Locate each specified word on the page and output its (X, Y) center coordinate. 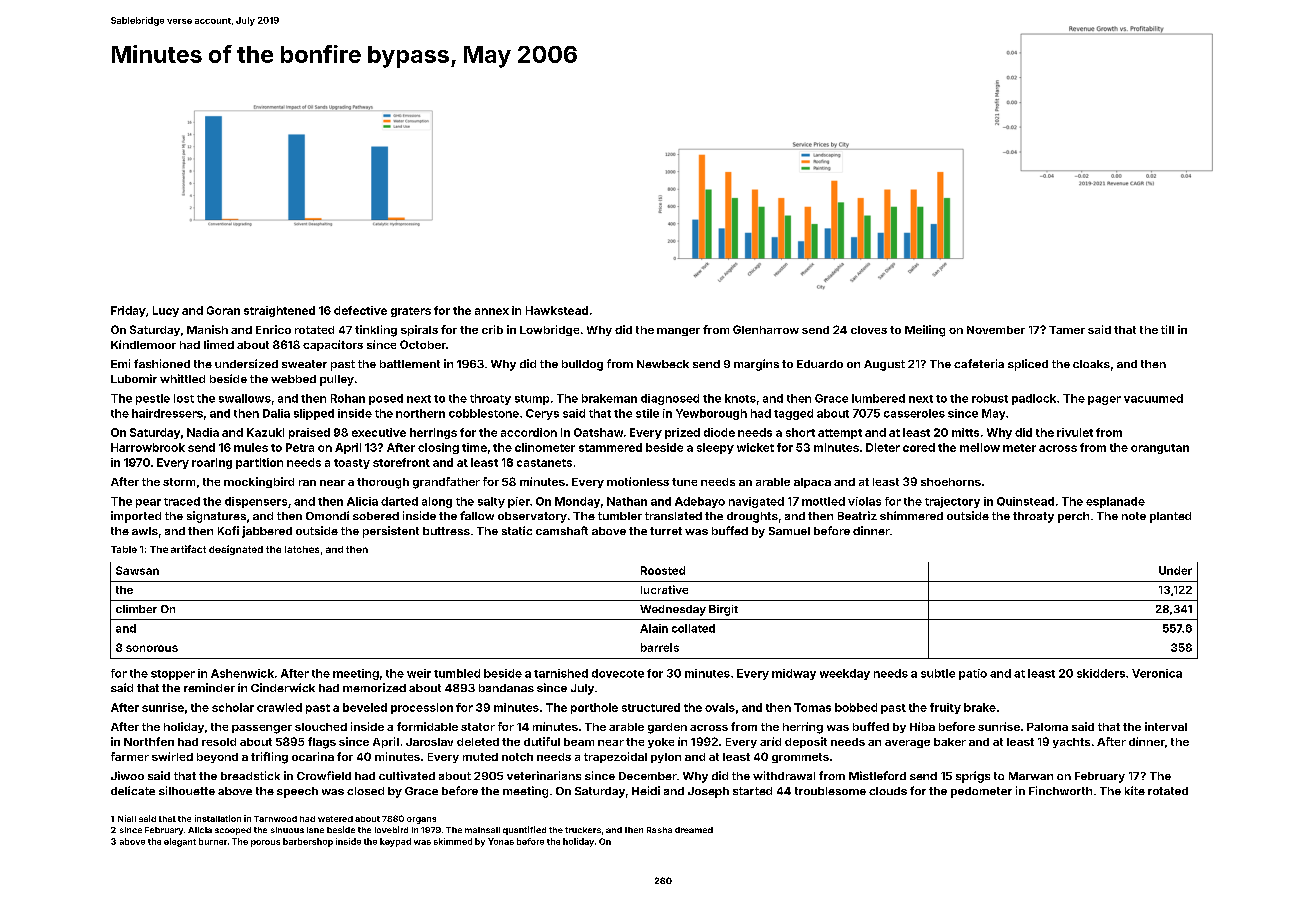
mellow (980, 447)
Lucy (166, 311)
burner (213, 841)
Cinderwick (283, 687)
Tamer (1067, 330)
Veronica (1157, 673)
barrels (660, 647)
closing (438, 448)
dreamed (694, 830)
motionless (638, 481)
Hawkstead (557, 310)
